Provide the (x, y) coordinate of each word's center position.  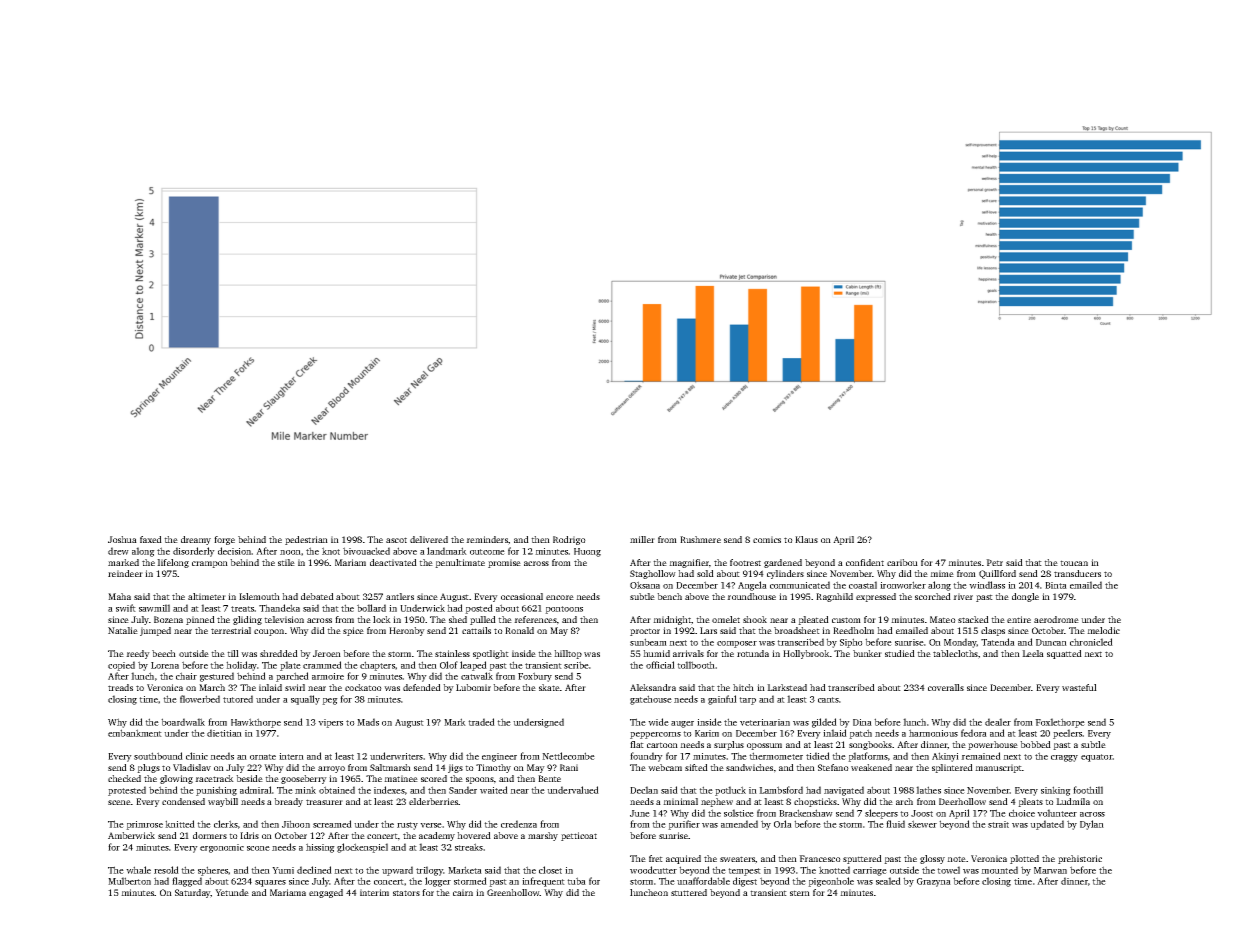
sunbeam (648, 642)
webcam (665, 767)
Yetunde (232, 892)
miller (642, 539)
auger (682, 724)
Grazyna (934, 882)
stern (800, 893)
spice (353, 631)
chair (186, 676)
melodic (1103, 630)
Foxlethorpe (1060, 723)
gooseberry (304, 779)
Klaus (806, 539)
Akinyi (945, 757)
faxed (151, 539)
